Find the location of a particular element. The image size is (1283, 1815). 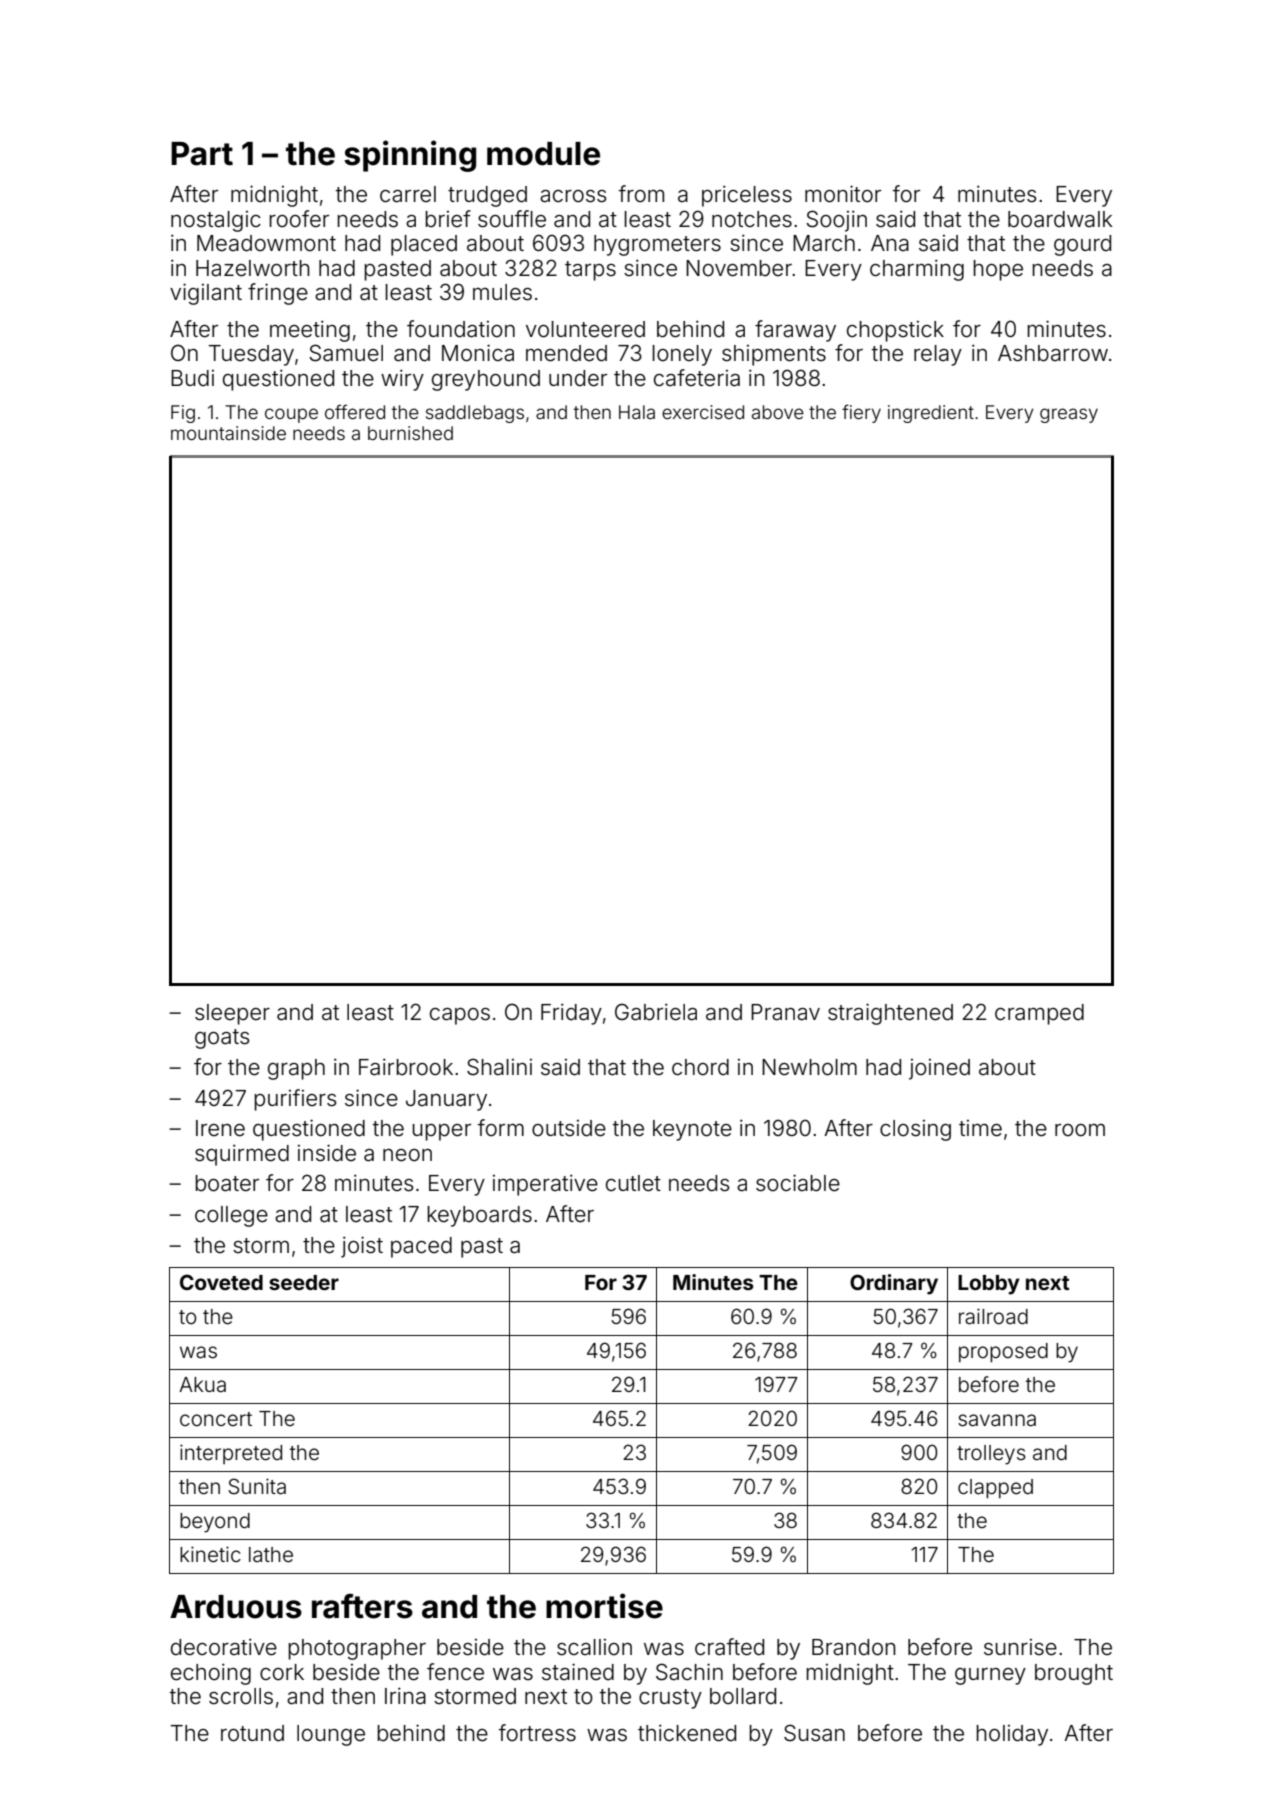

fortress is located at coordinates (537, 1733).
